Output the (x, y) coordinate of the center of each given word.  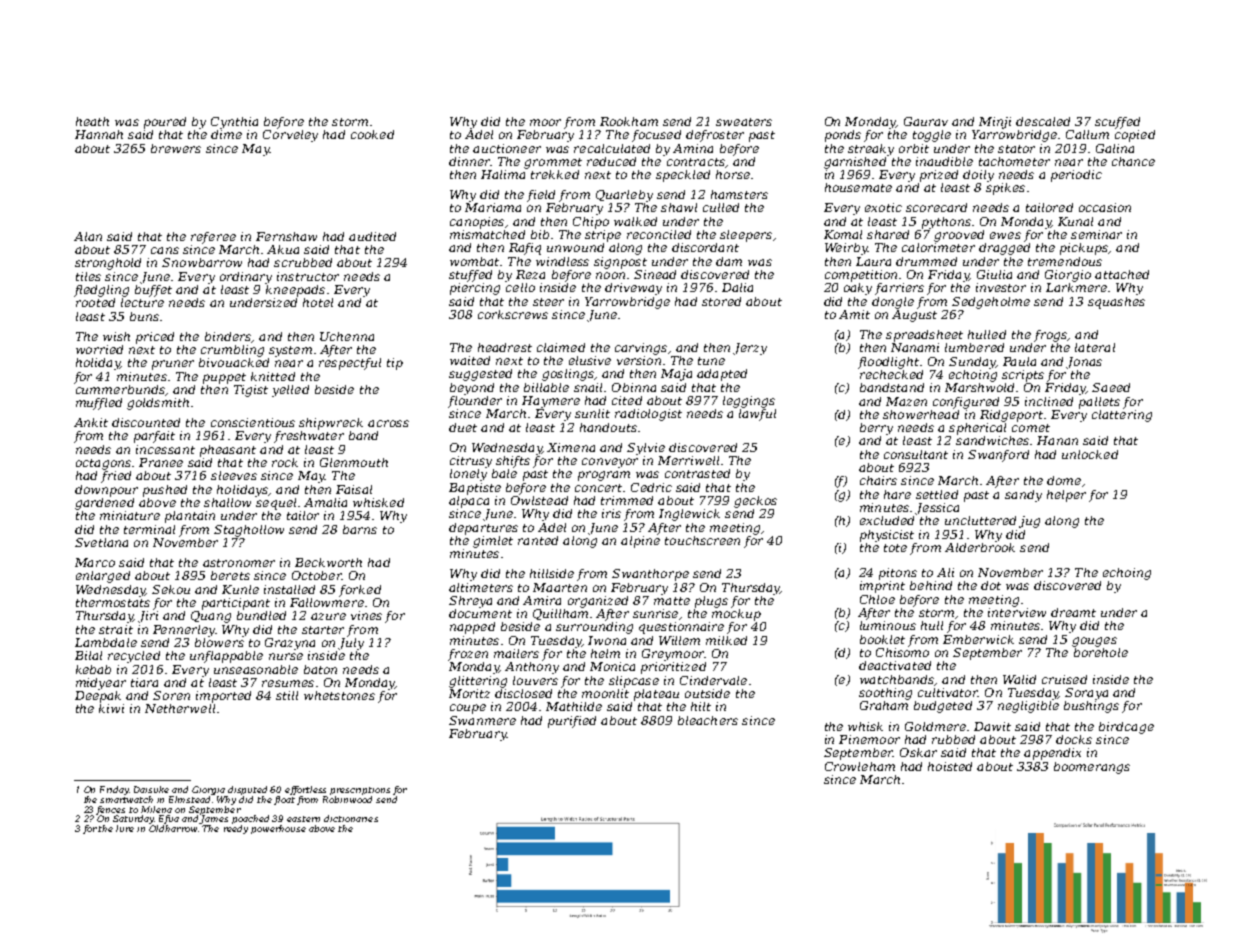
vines (366, 615)
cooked (372, 134)
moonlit (605, 693)
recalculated (612, 148)
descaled (1043, 121)
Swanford (998, 456)
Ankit (91, 422)
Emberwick (978, 639)
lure (125, 828)
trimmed (627, 500)
